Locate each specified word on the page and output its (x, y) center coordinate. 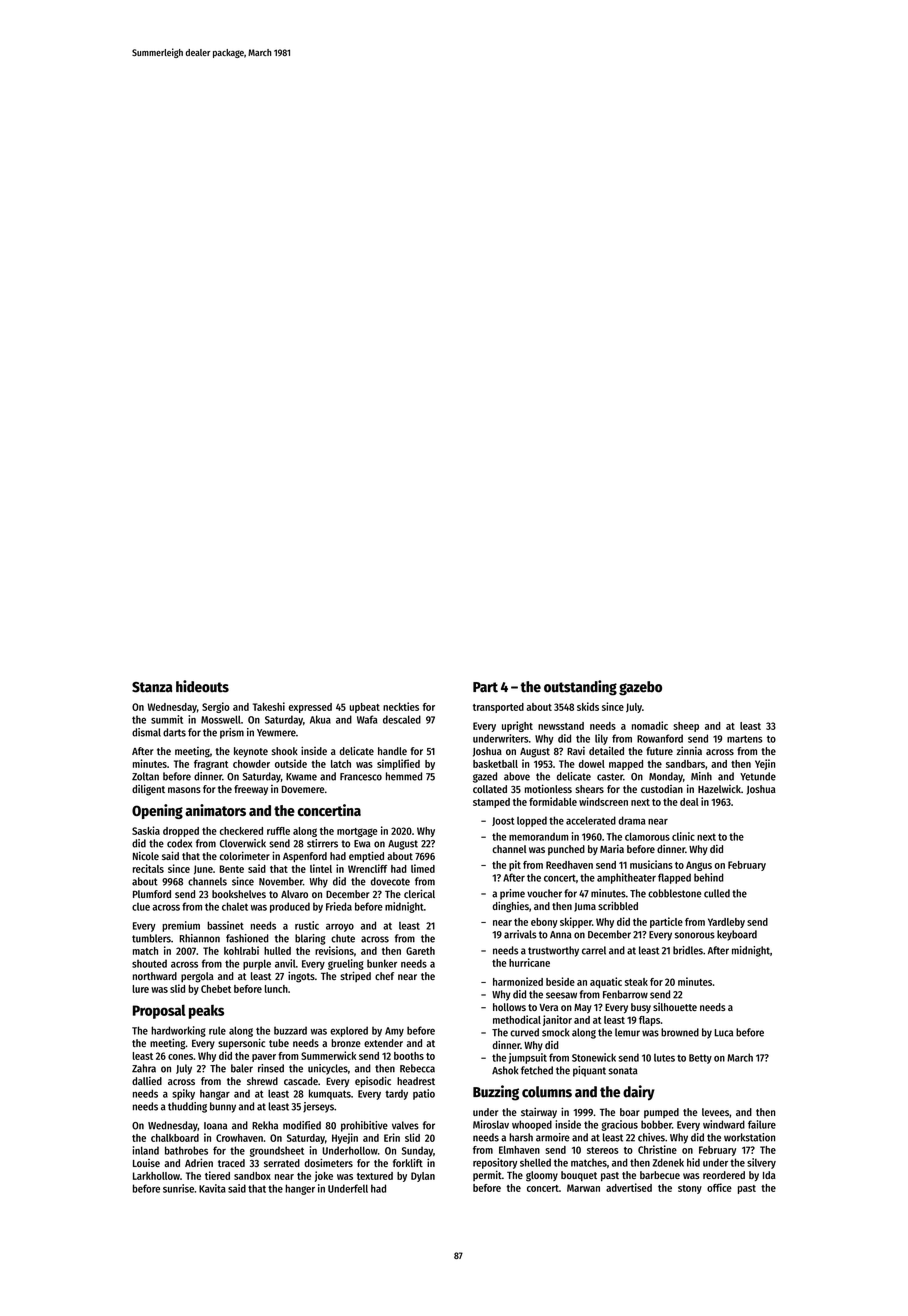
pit (515, 865)
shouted (149, 963)
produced (290, 907)
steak (636, 982)
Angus (699, 866)
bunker (382, 963)
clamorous (647, 836)
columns (547, 1092)
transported (498, 708)
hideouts (202, 686)
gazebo (640, 688)
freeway (251, 790)
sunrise (178, 1188)
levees (715, 1112)
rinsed (271, 1068)
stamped (491, 803)
